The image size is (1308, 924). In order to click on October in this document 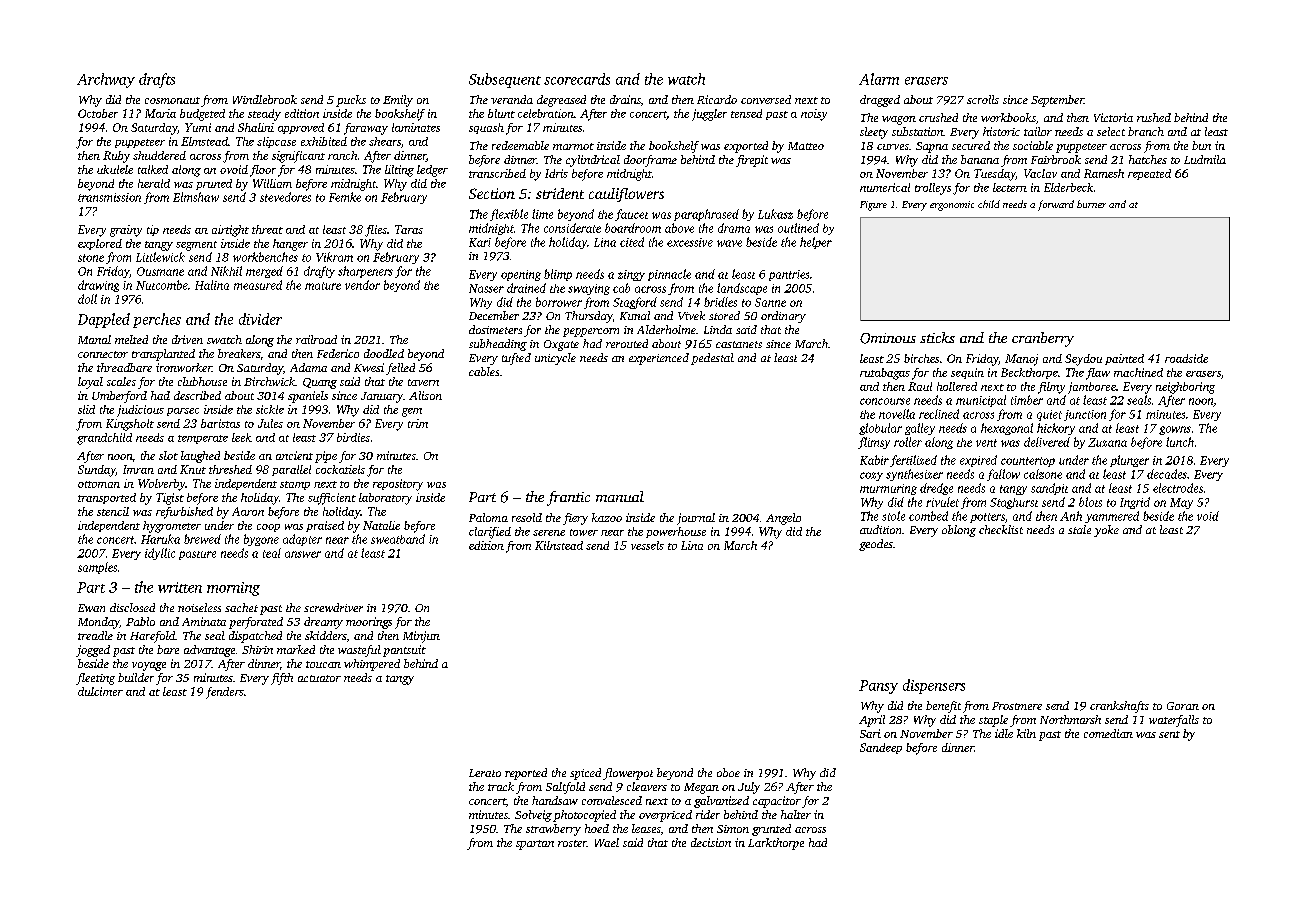, I will do `click(98, 113)`.
